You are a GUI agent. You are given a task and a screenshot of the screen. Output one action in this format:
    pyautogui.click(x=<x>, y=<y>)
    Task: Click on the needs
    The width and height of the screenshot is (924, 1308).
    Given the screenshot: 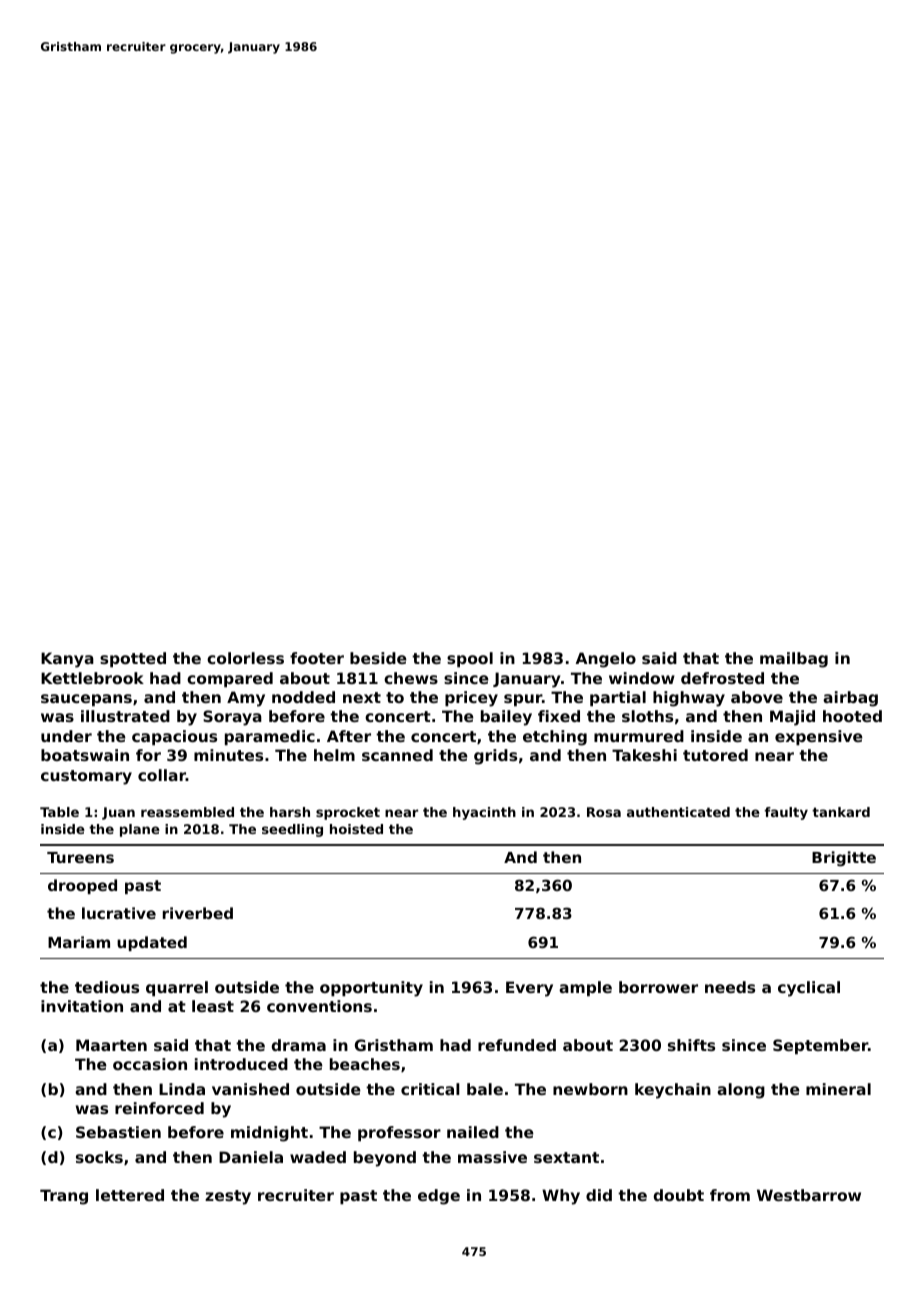 What is the action you would take?
    pyautogui.click(x=730, y=987)
